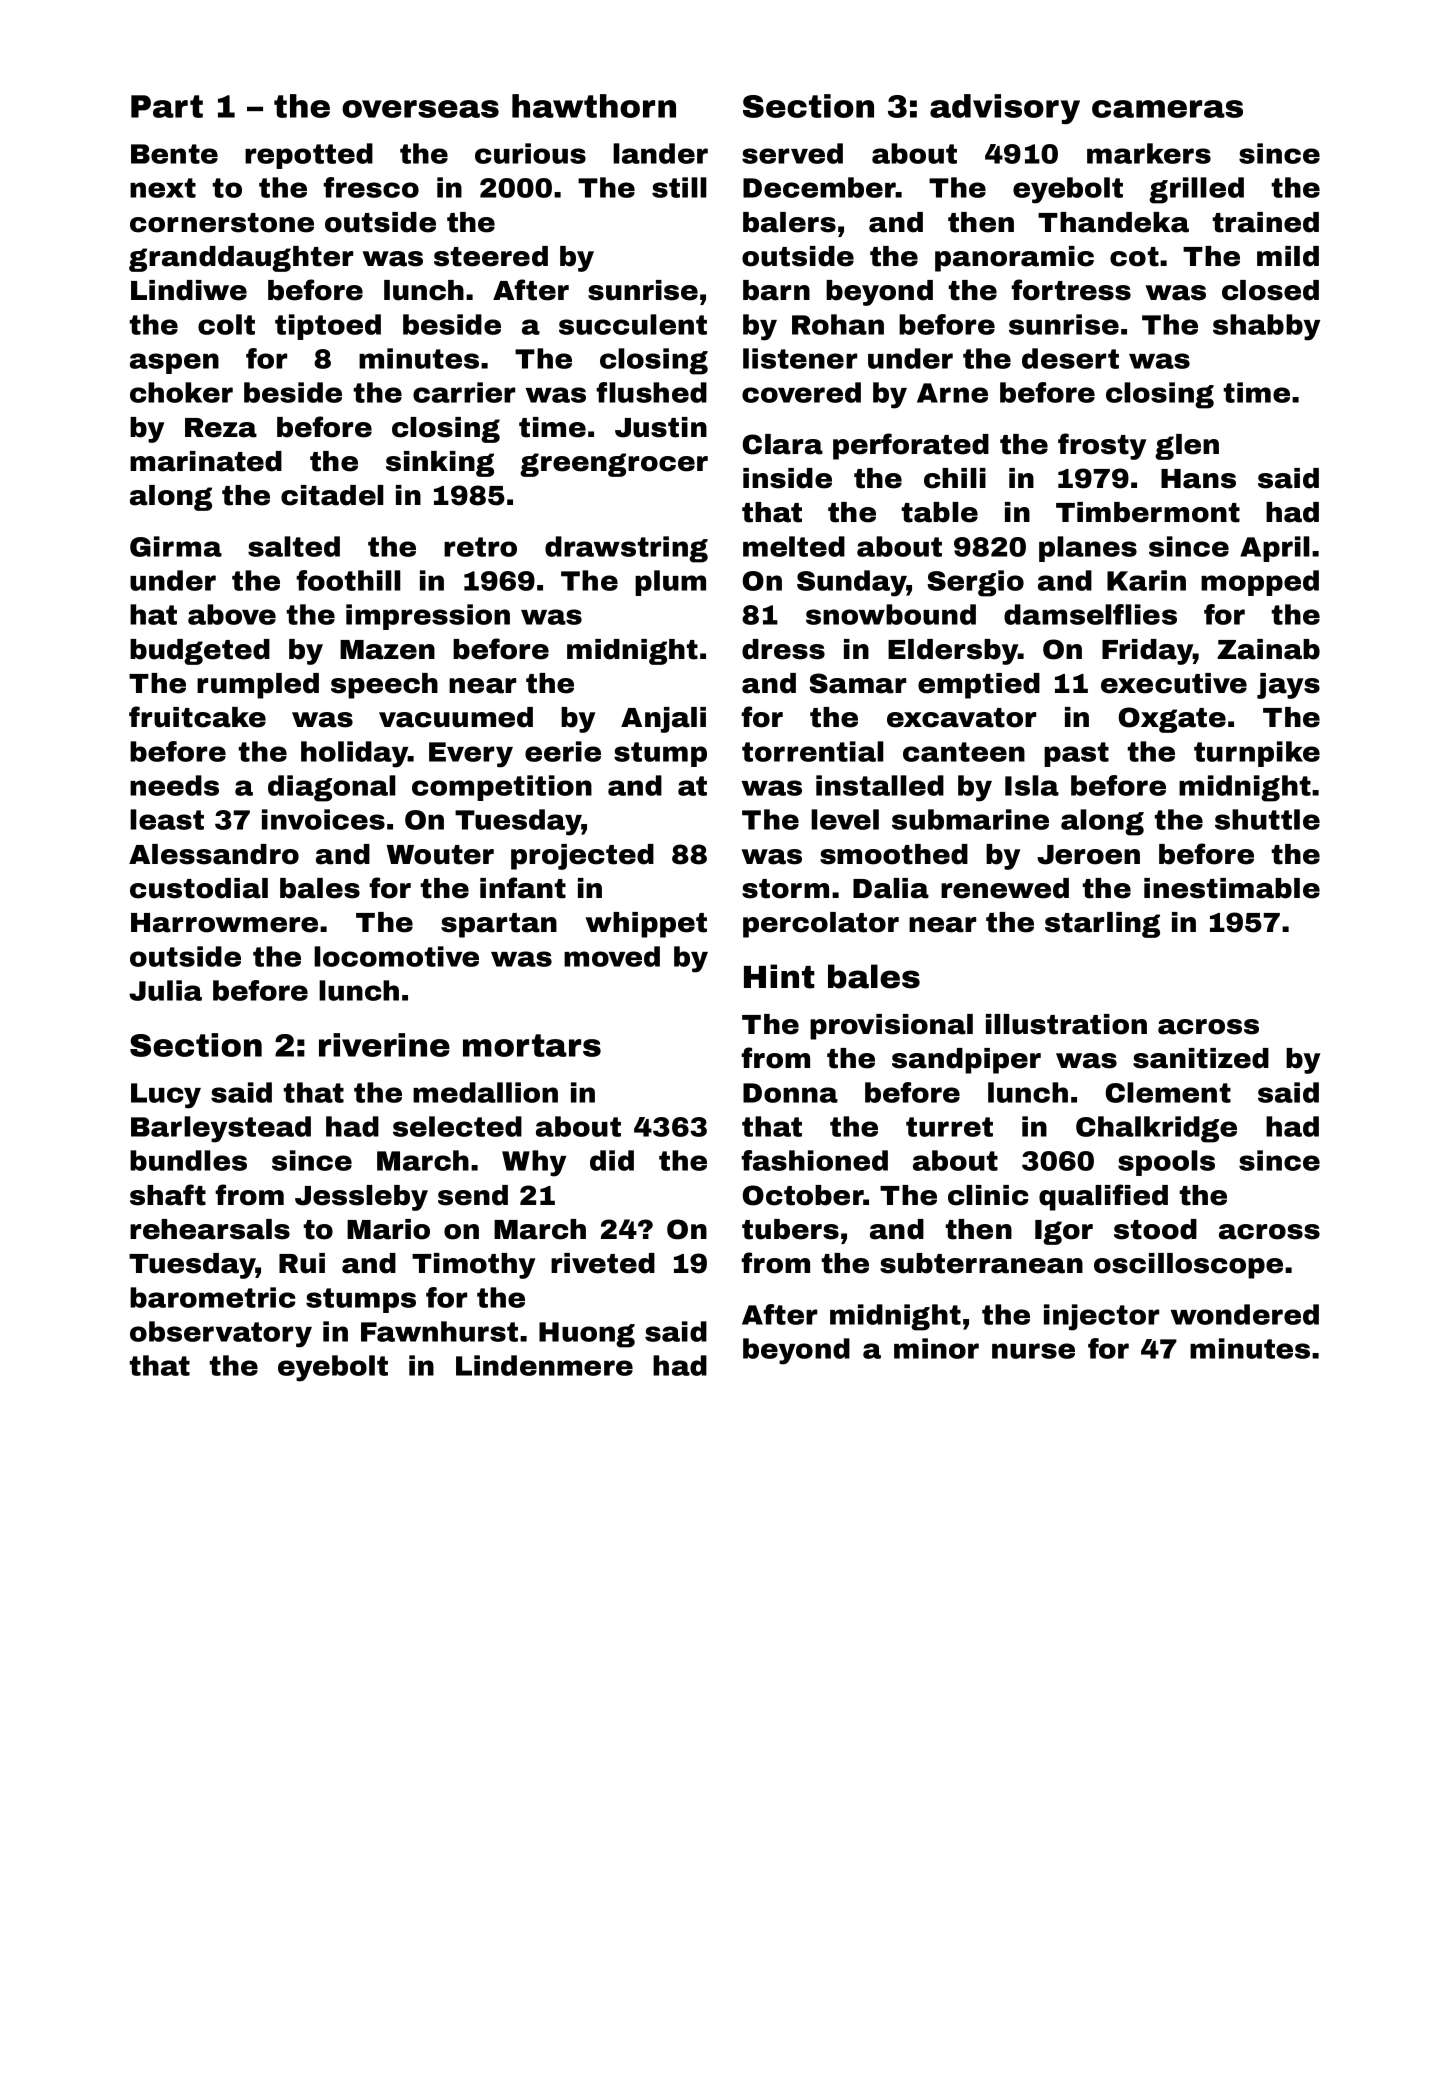 The width and height of the screenshot is (1450, 2100). I want to click on emptied, so click(979, 686).
